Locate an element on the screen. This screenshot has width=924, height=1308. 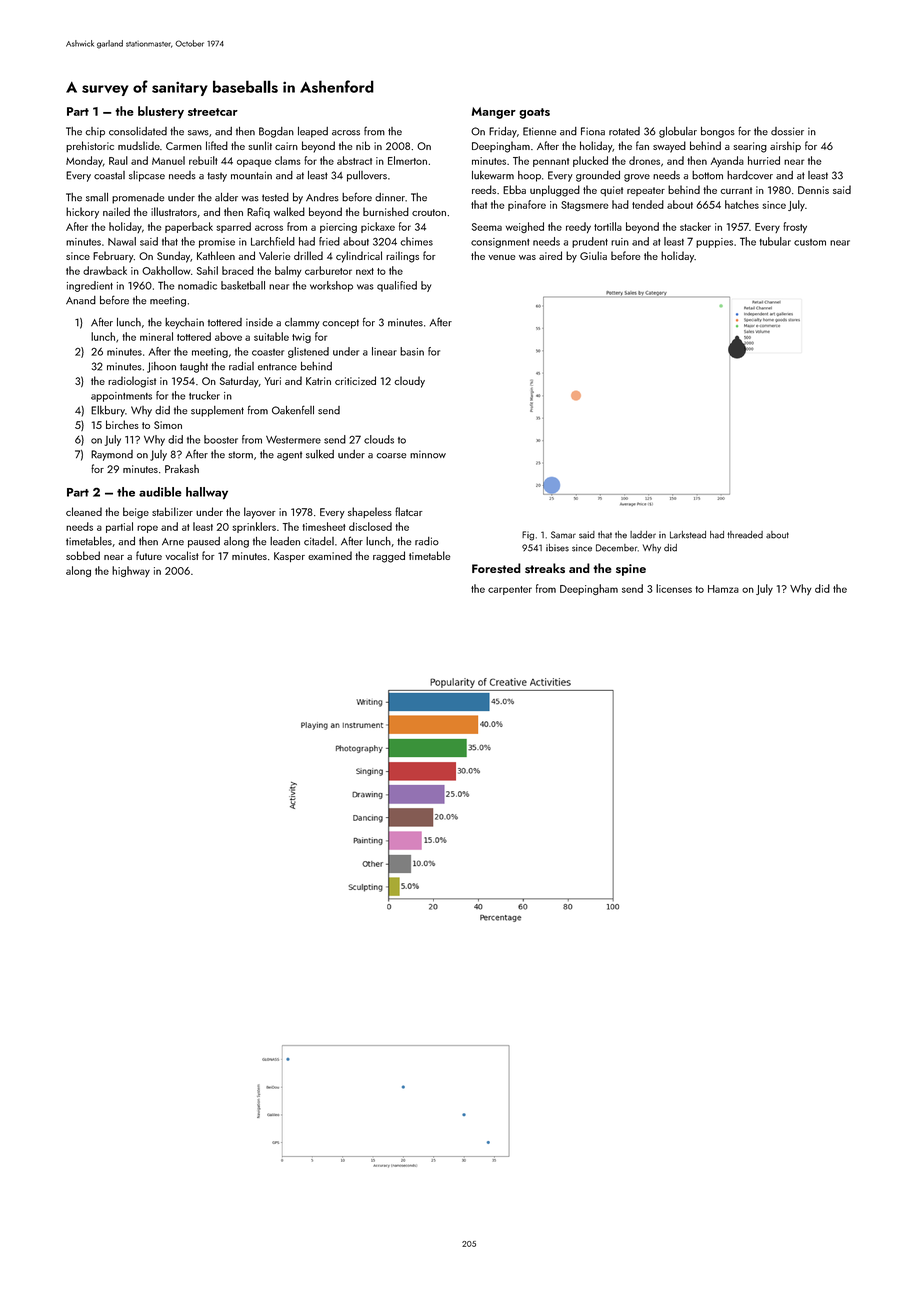
Simon is located at coordinates (168, 425).
